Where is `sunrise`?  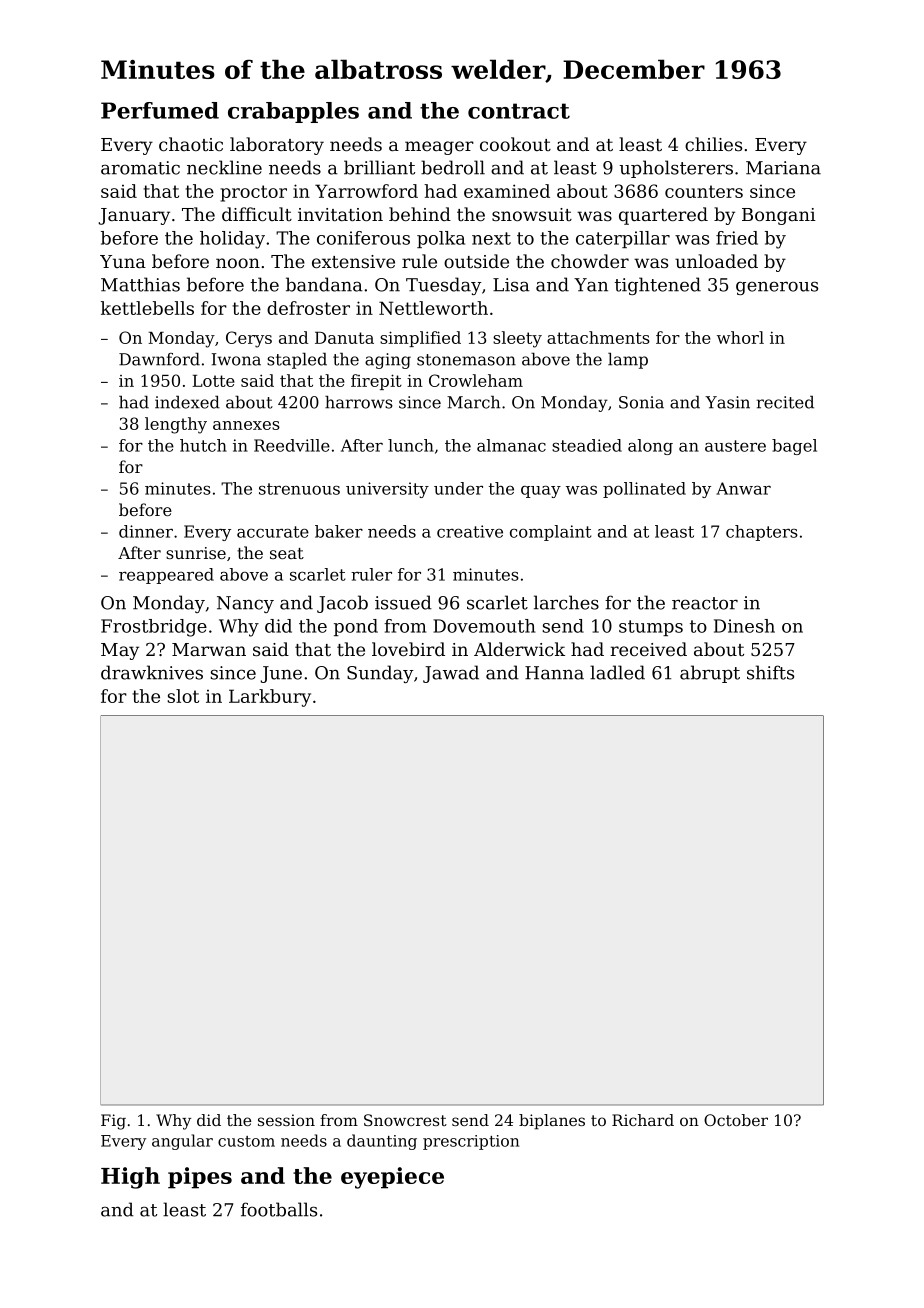
sunrise is located at coordinates (196, 553).
